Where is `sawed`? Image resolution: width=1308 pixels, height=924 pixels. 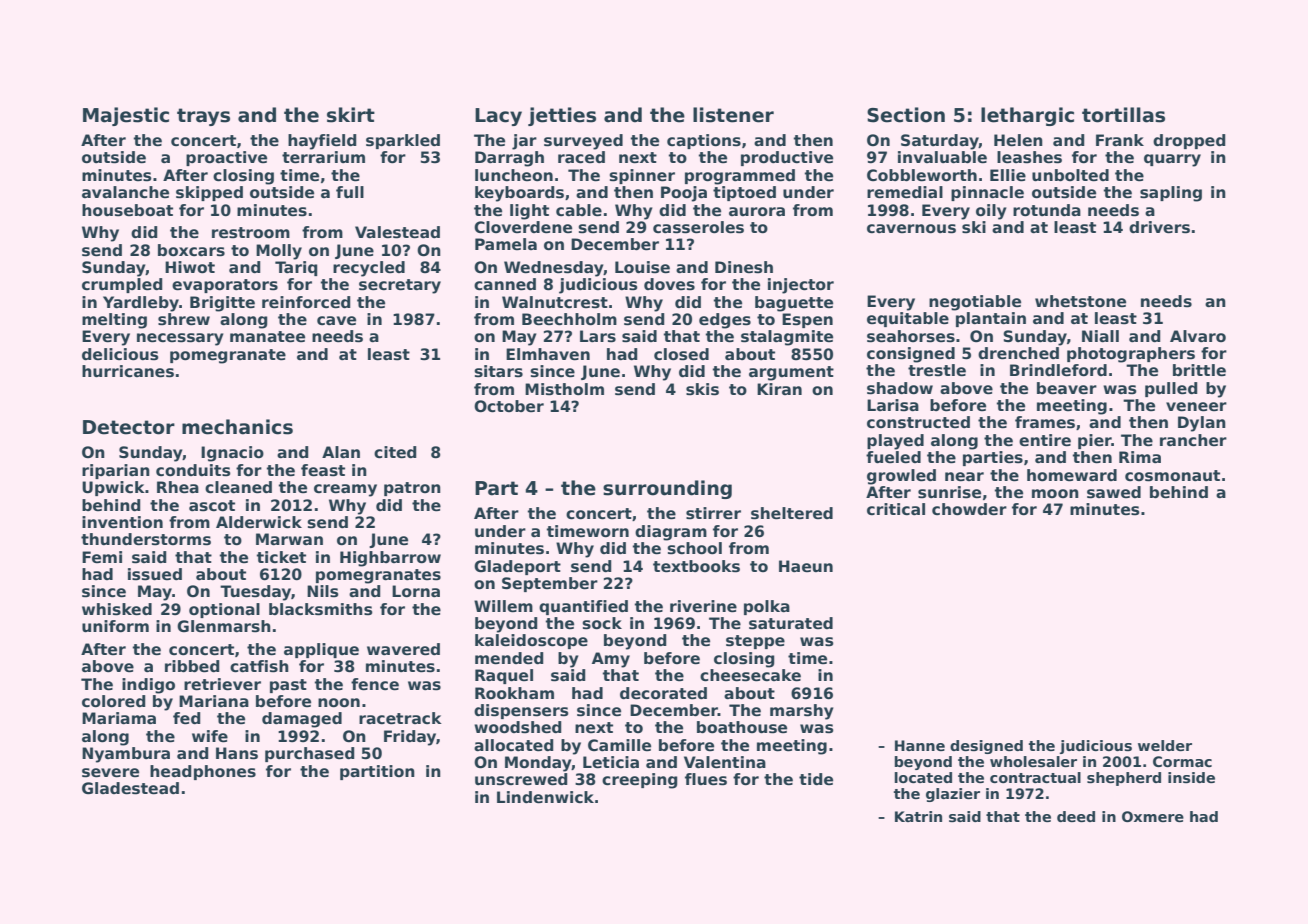
sawed is located at coordinates (1114, 492).
